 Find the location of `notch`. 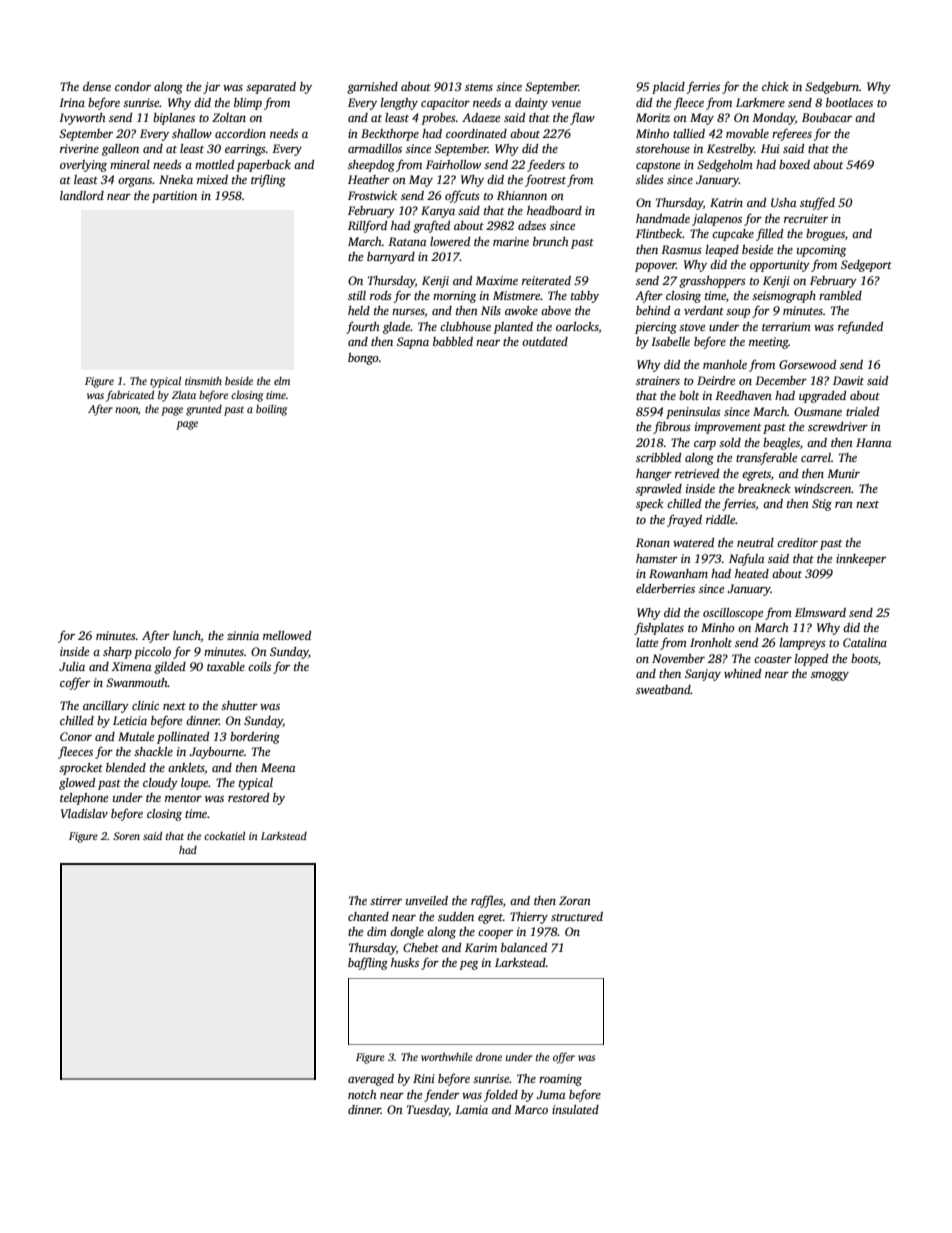

notch is located at coordinates (362, 1094).
